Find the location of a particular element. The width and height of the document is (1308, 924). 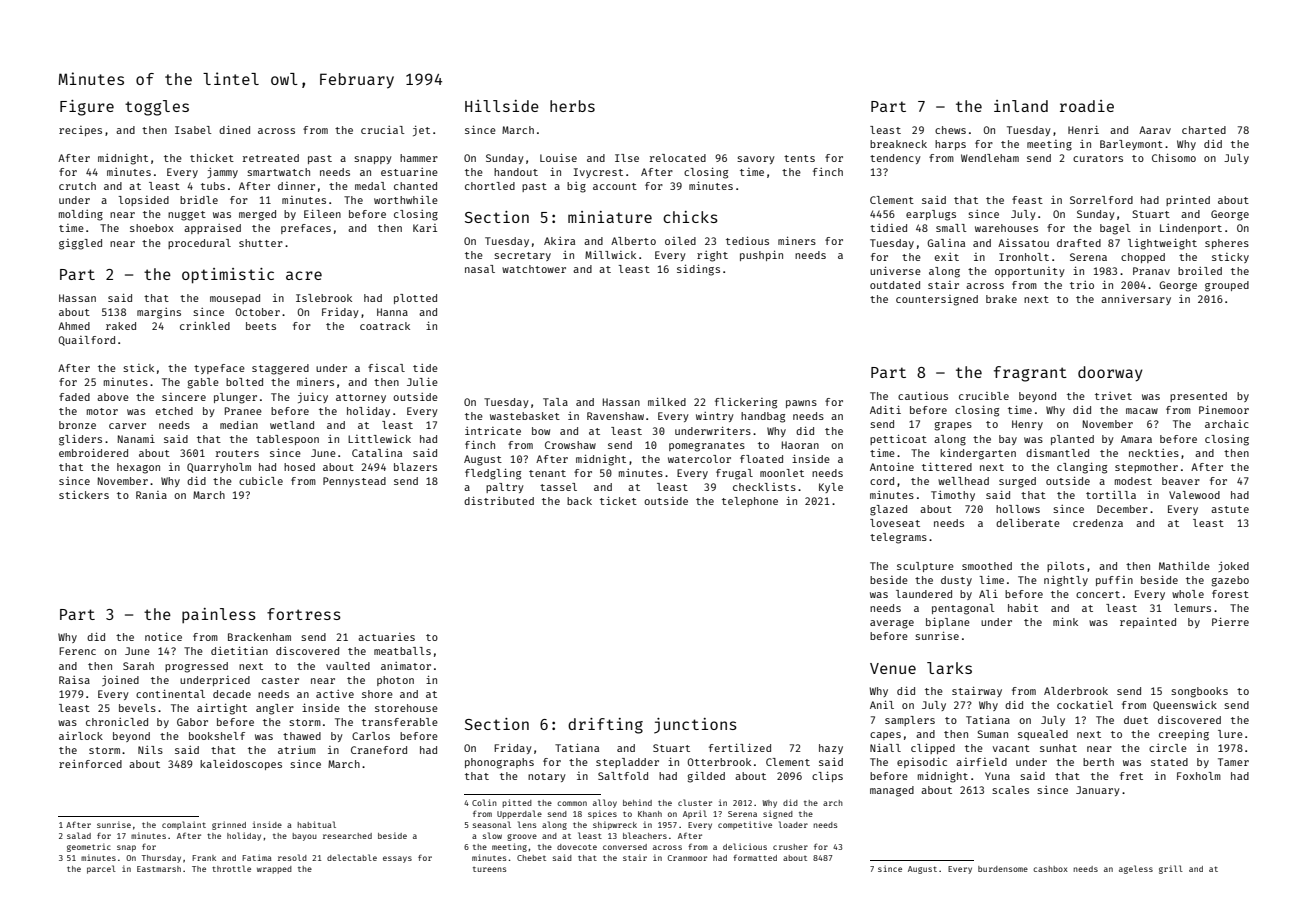

staggered is located at coordinates (280, 369).
